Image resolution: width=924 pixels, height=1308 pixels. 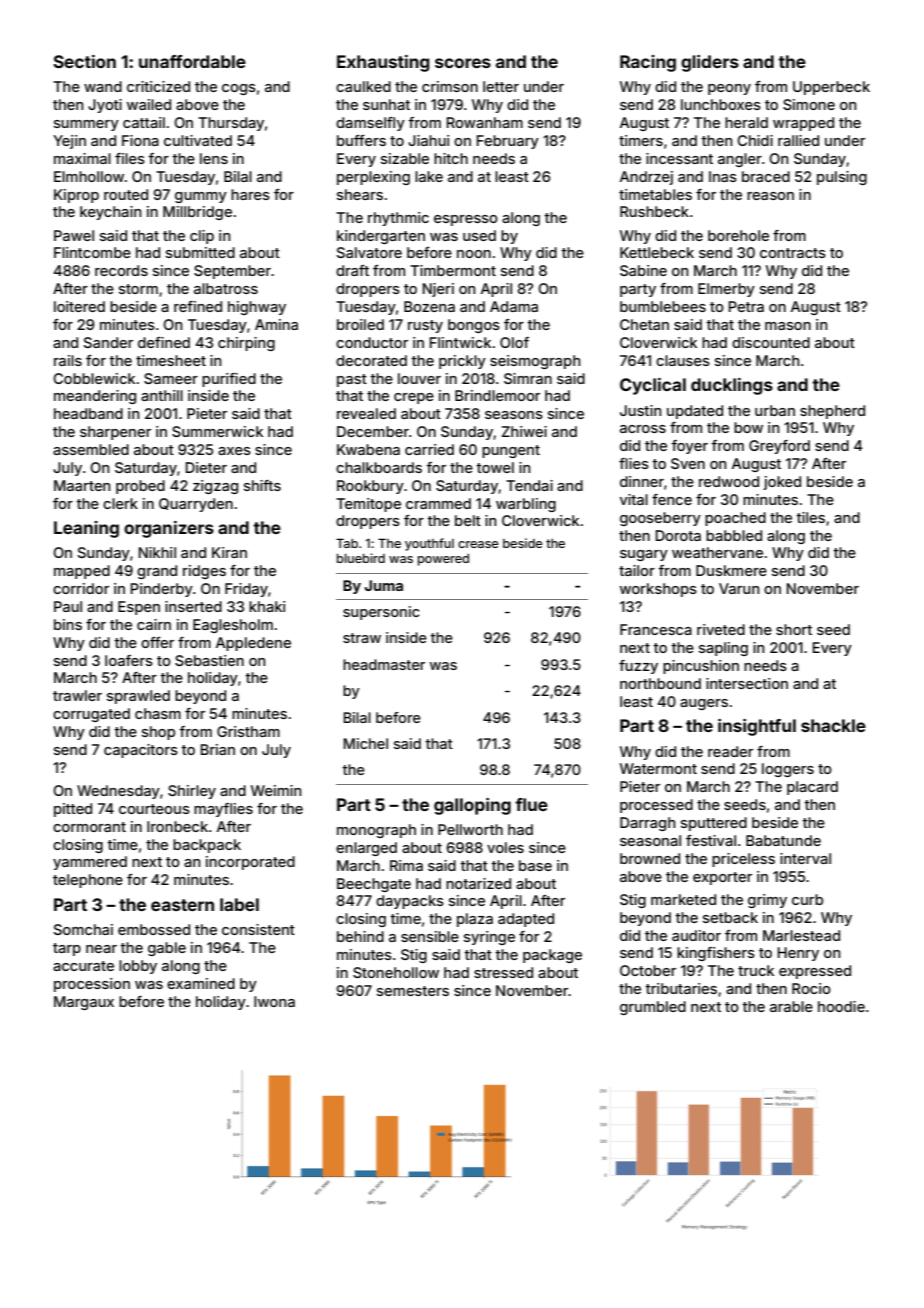 I want to click on semesters, so click(x=413, y=991).
